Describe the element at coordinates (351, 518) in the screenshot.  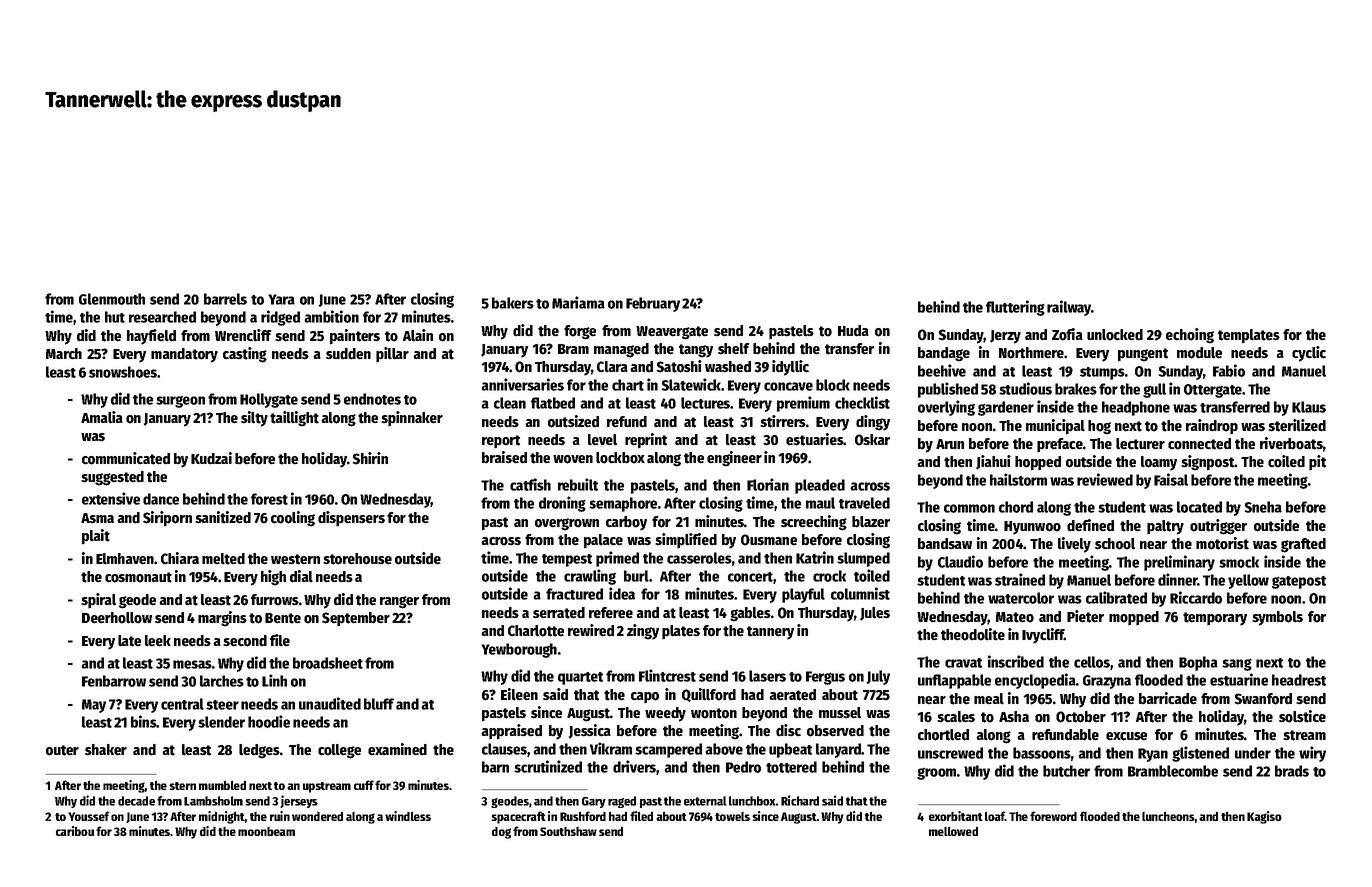
I see `dispensers` at that location.
